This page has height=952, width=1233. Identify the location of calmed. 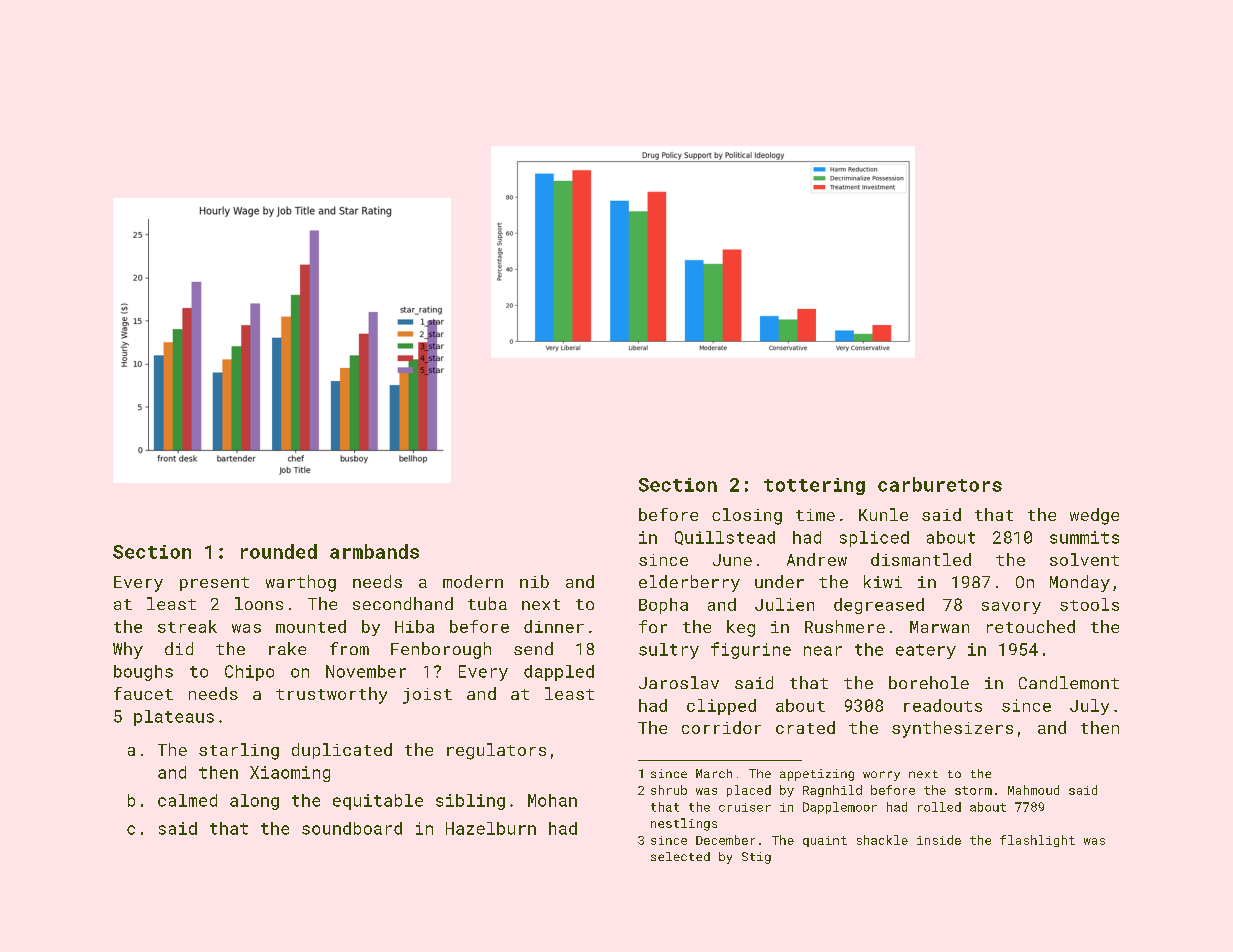
(187, 800).
